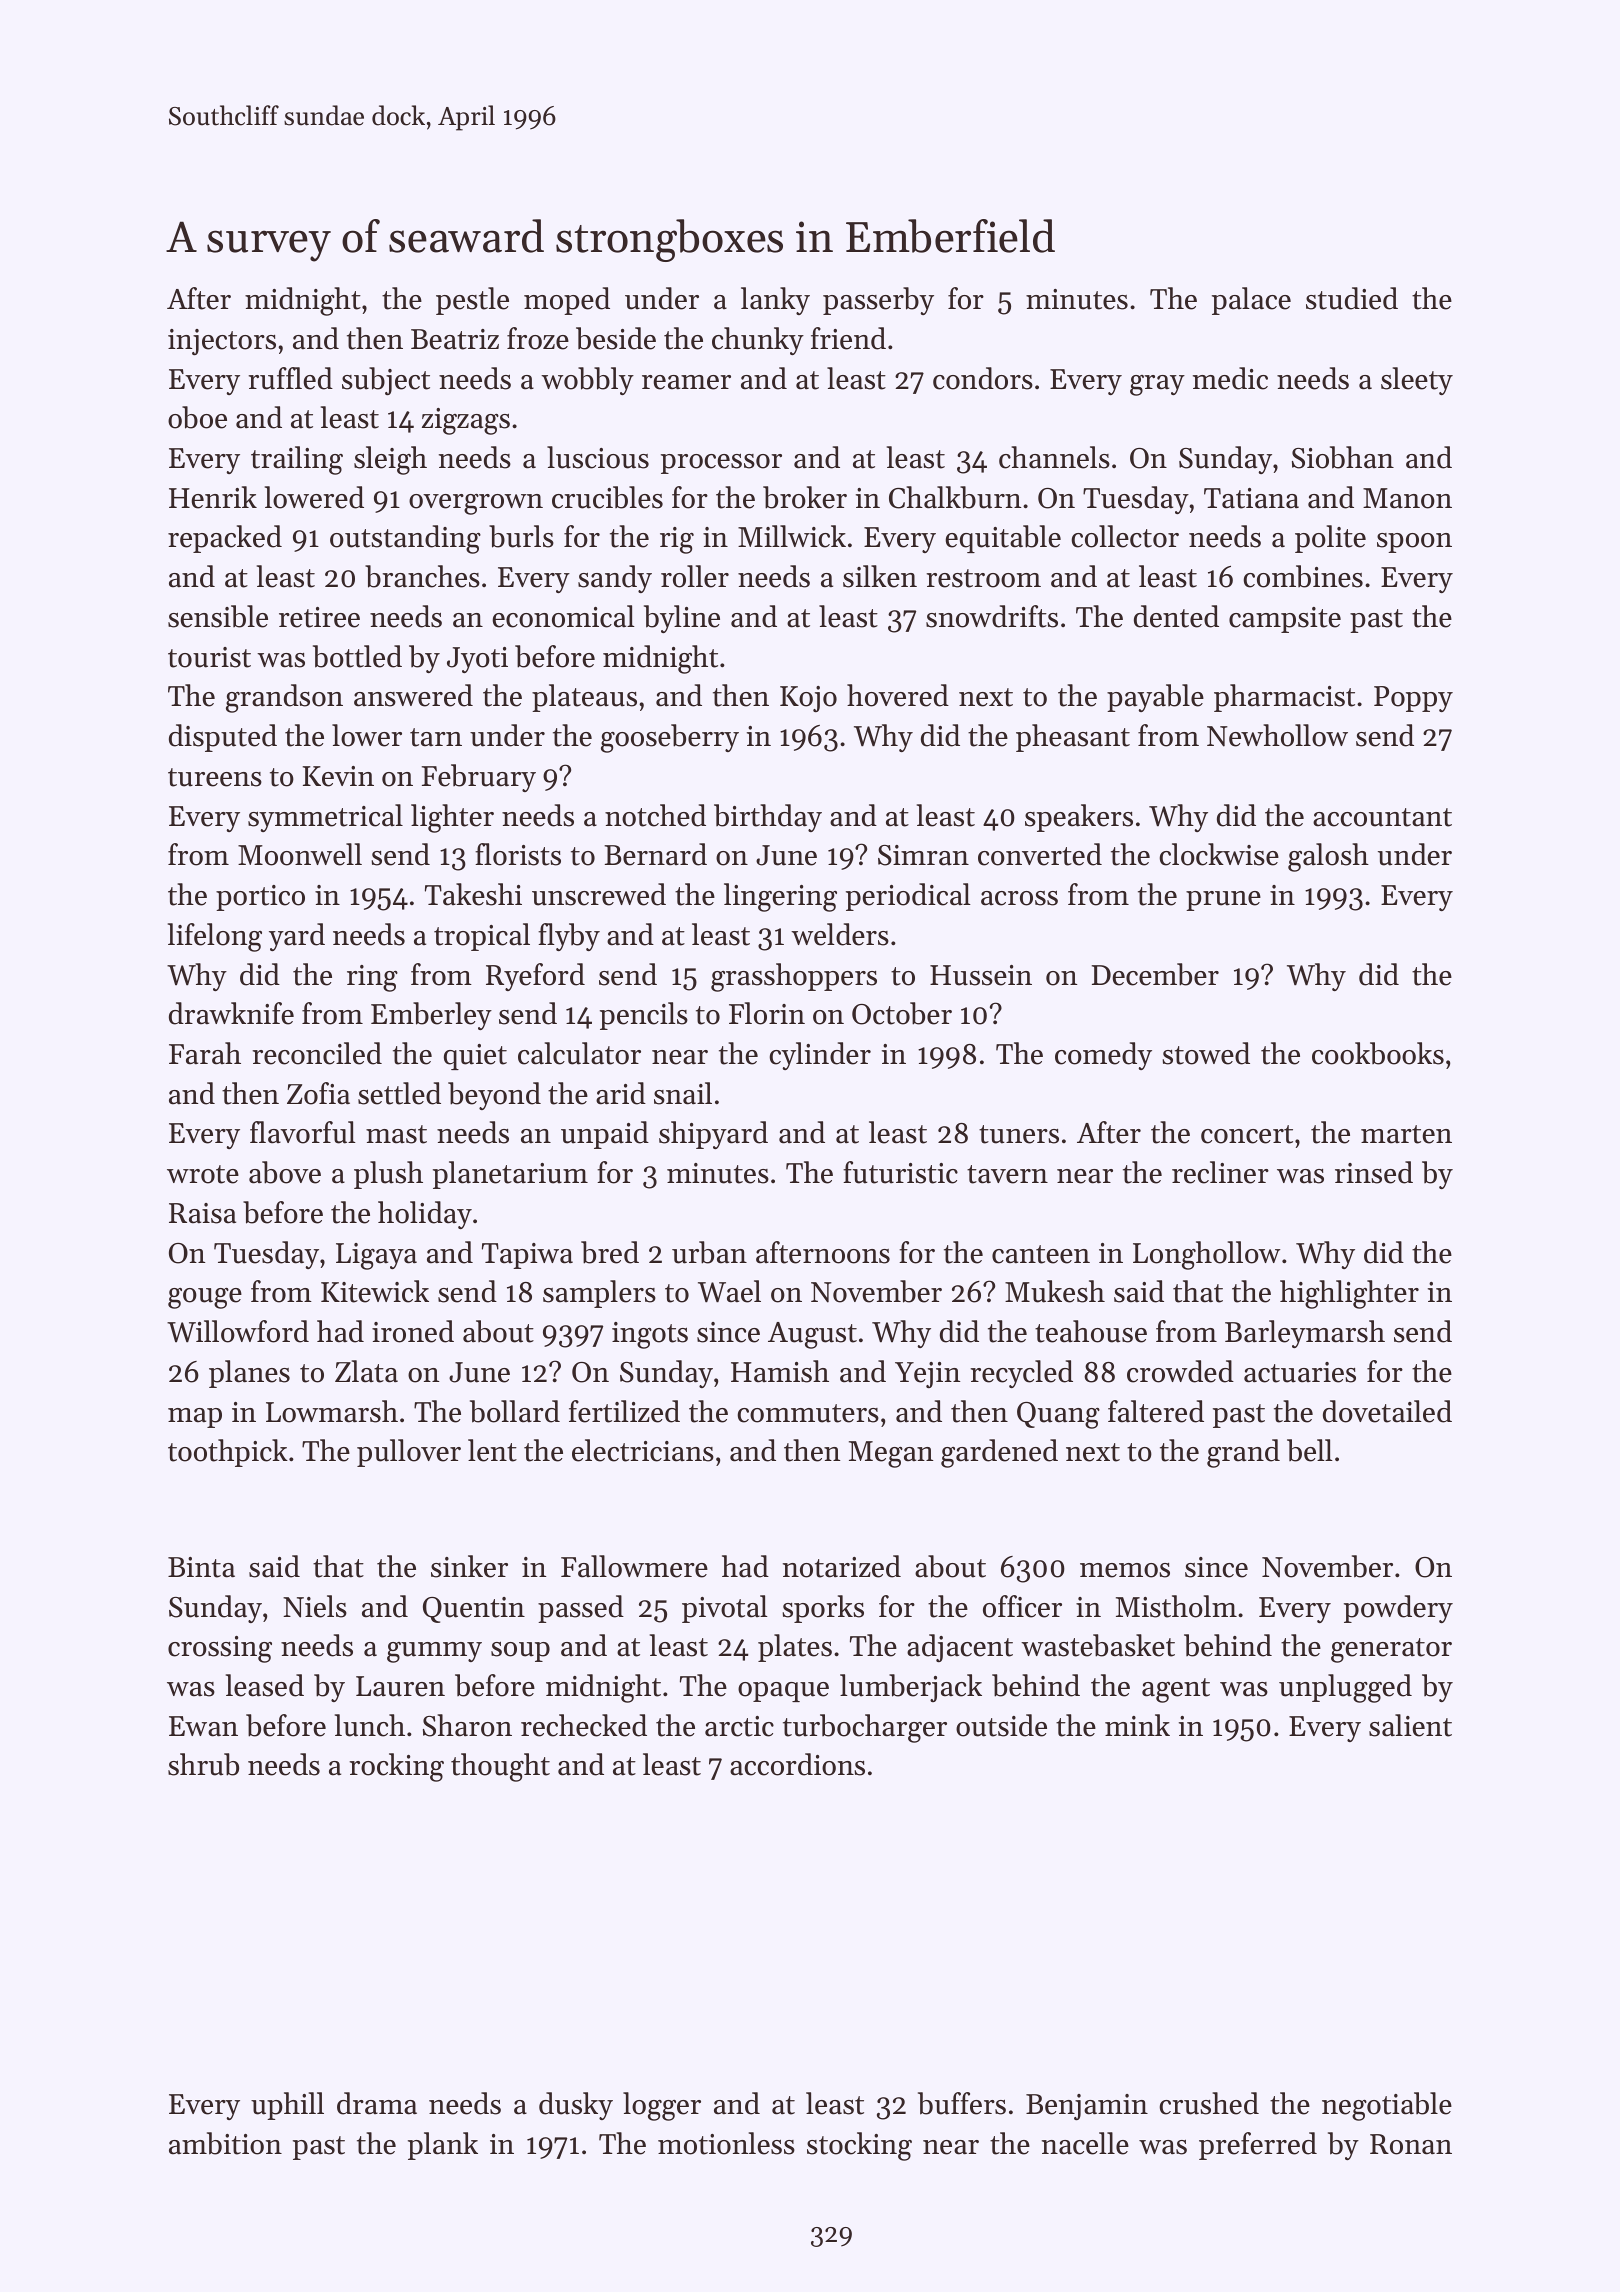 This screenshot has height=2292, width=1620. I want to click on powdery, so click(1398, 1609).
